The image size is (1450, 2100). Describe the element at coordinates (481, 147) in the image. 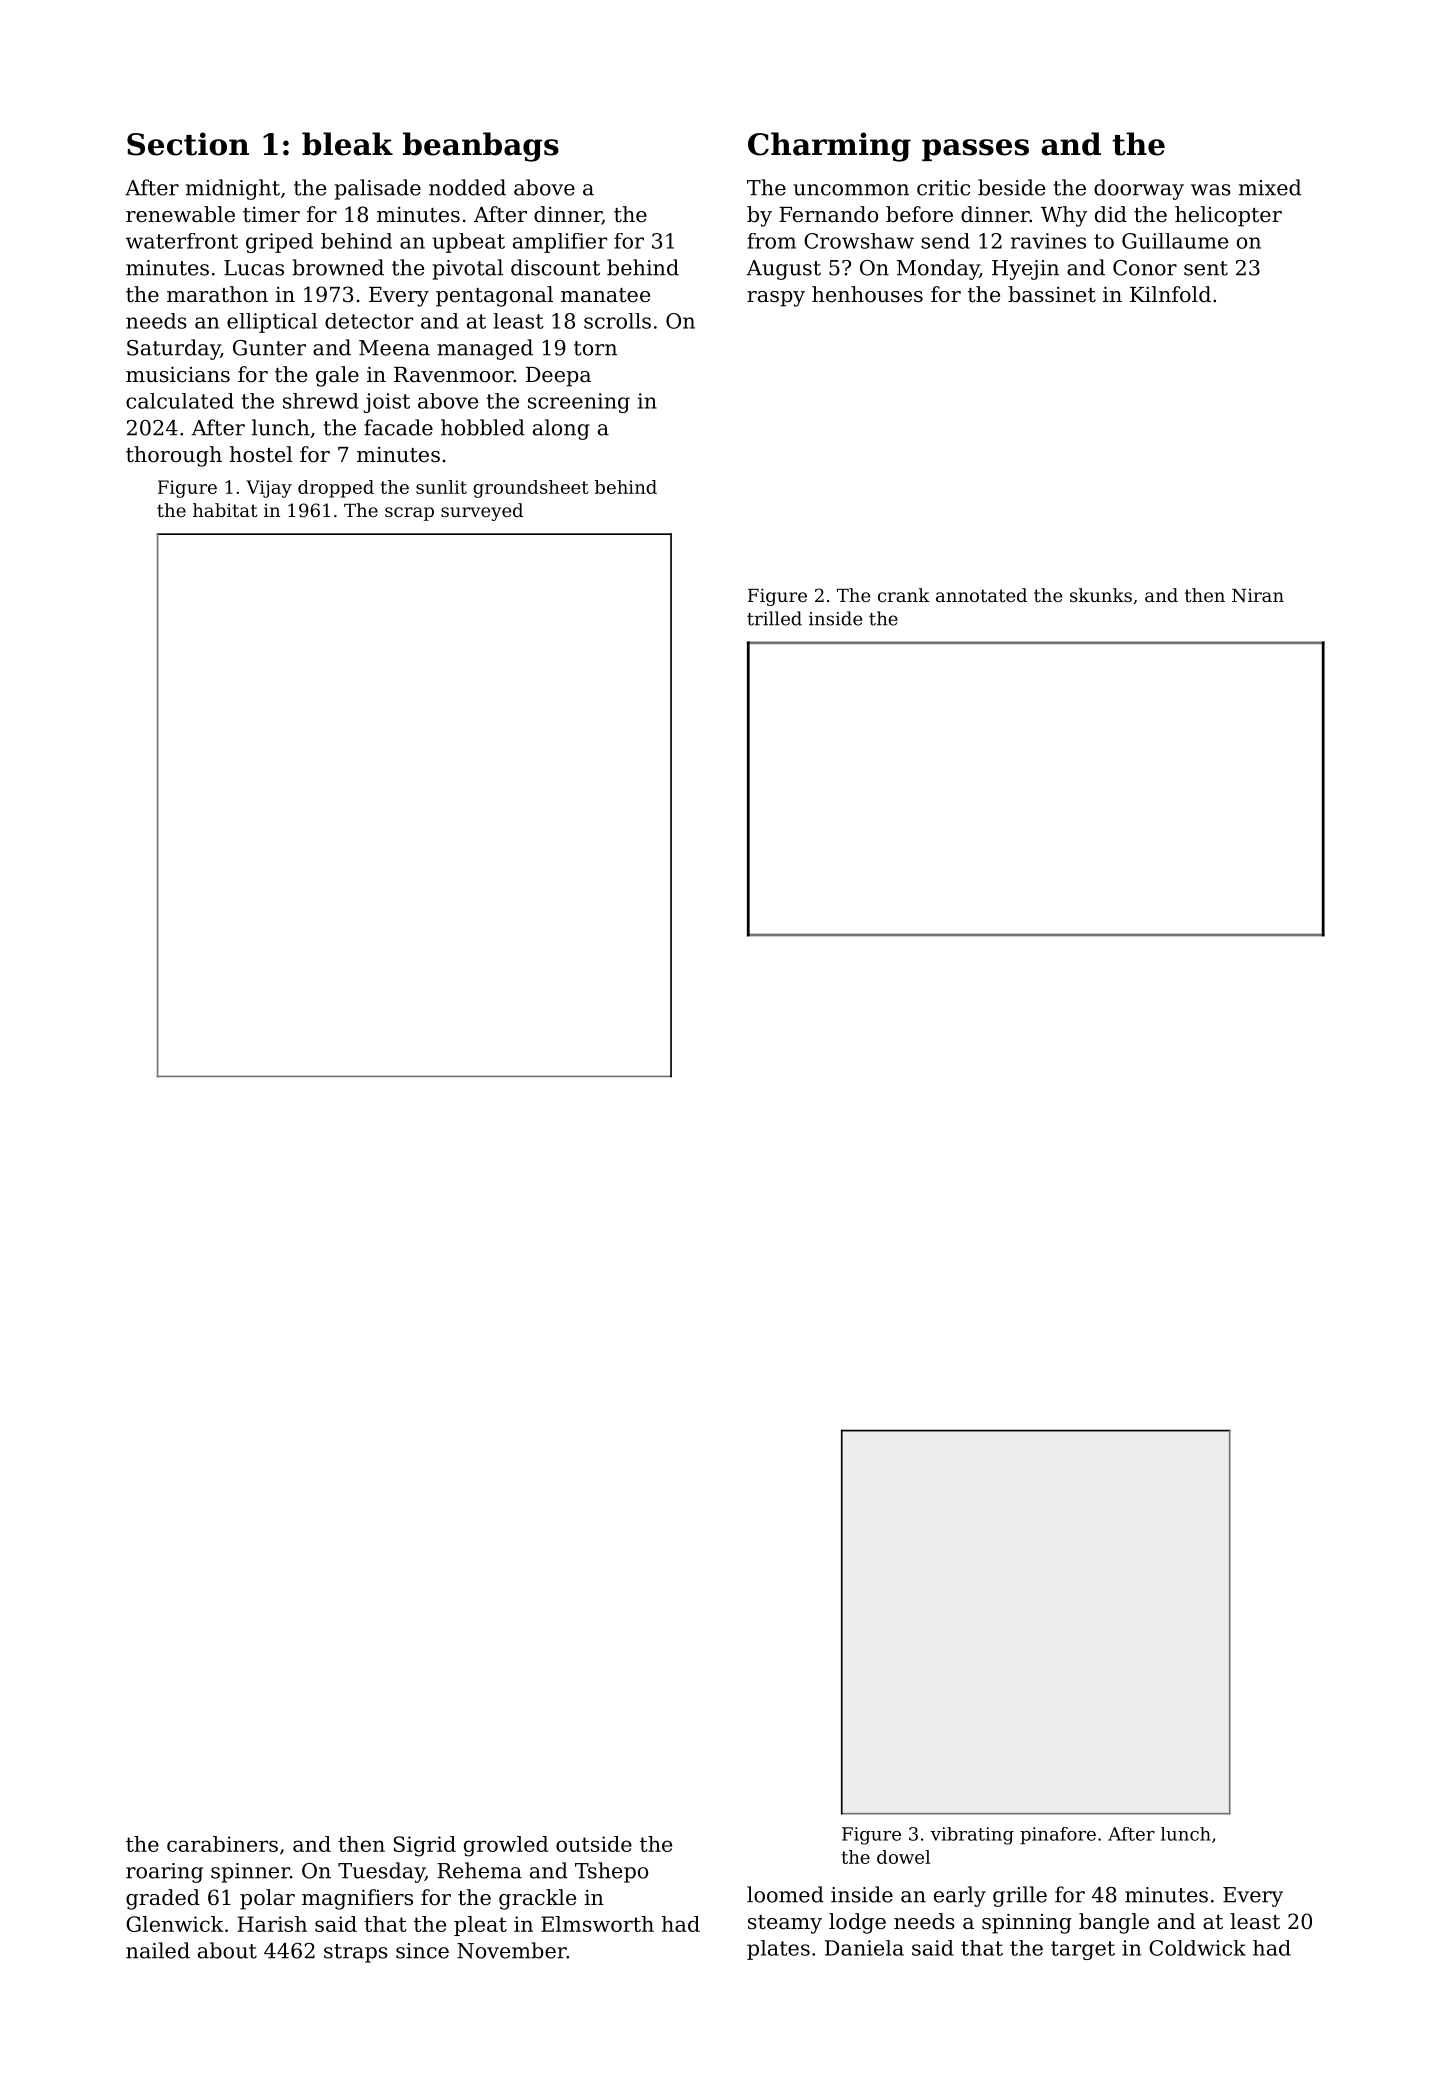

I see `beanbags` at that location.
